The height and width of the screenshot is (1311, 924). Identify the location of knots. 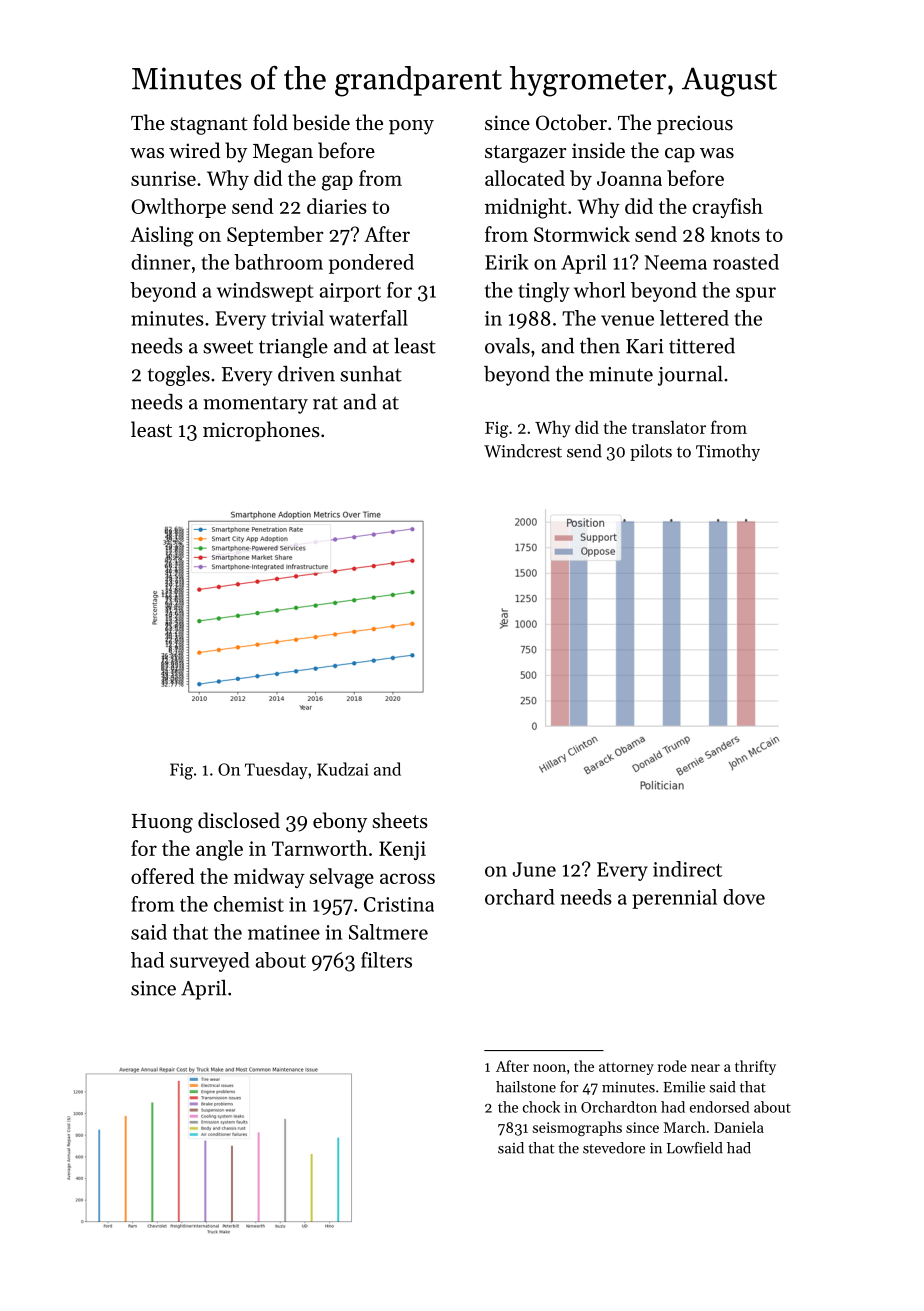
(735, 234).
